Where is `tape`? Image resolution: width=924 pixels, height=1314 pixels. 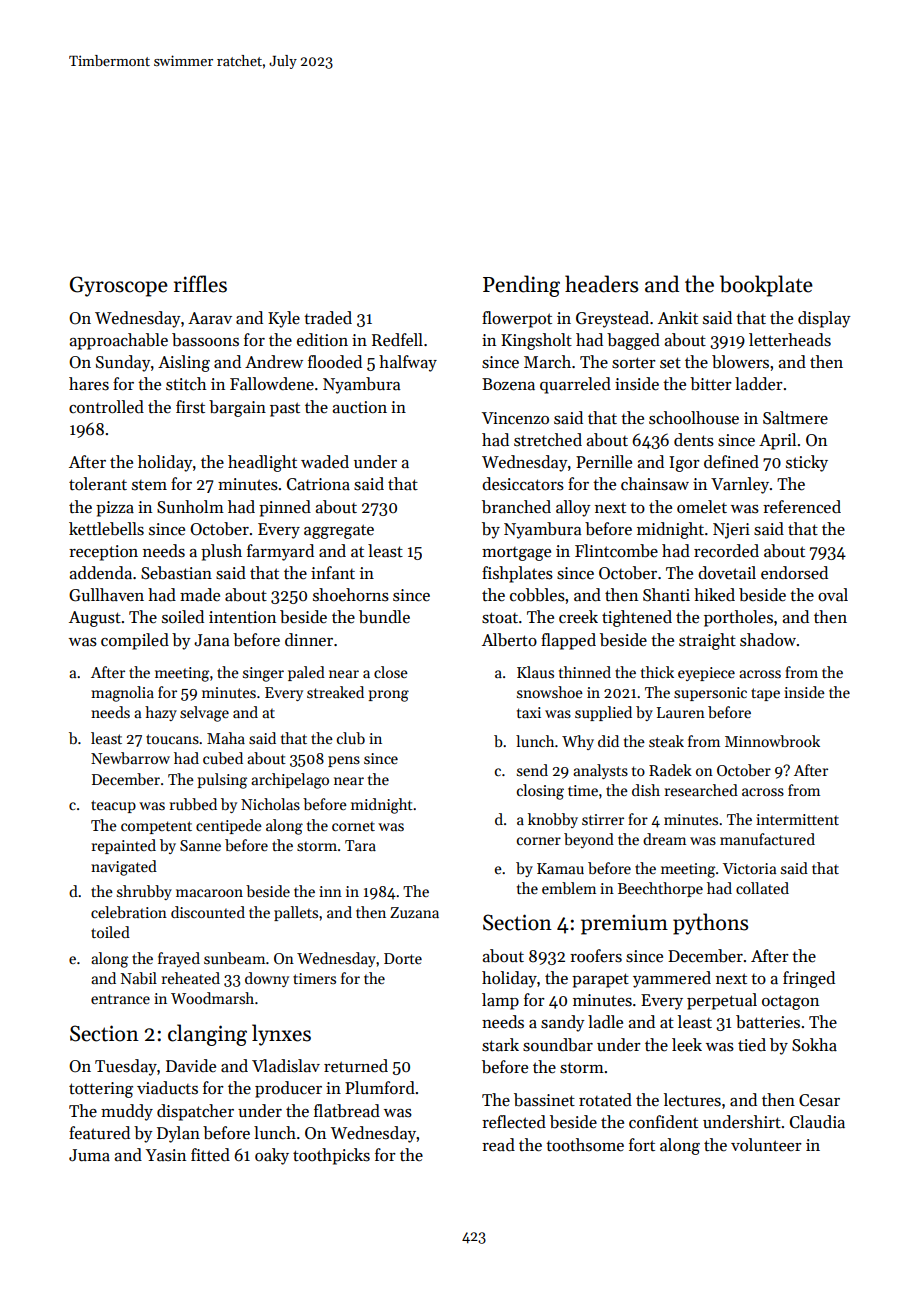 tape is located at coordinates (765, 694).
